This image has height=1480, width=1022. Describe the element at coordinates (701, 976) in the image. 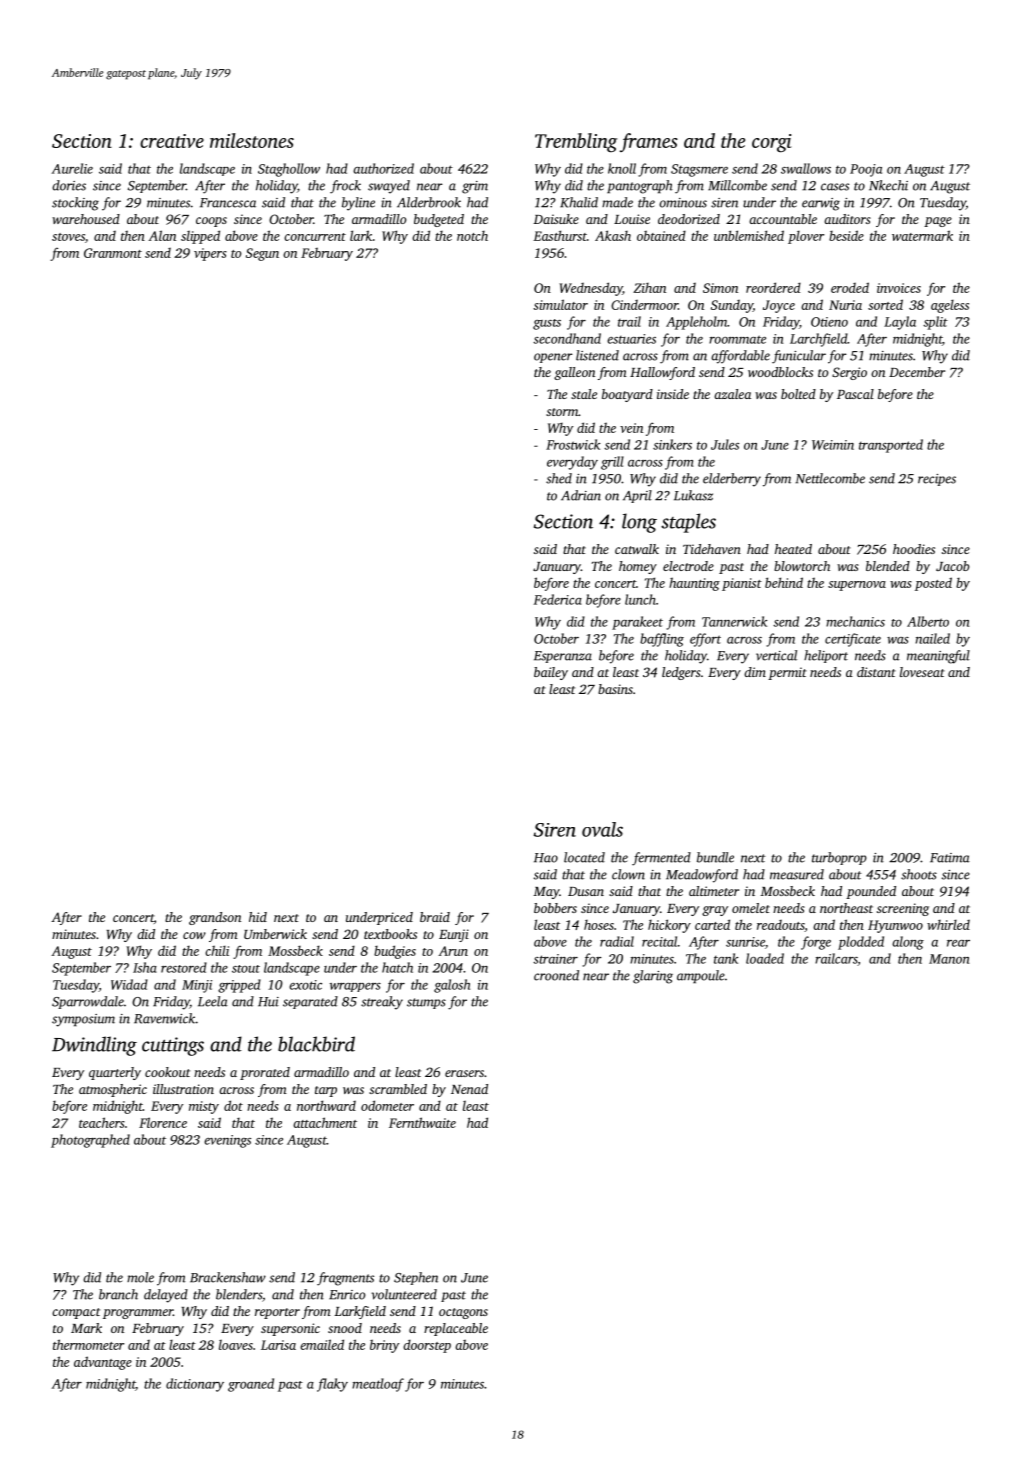

I see `ampoule` at that location.
